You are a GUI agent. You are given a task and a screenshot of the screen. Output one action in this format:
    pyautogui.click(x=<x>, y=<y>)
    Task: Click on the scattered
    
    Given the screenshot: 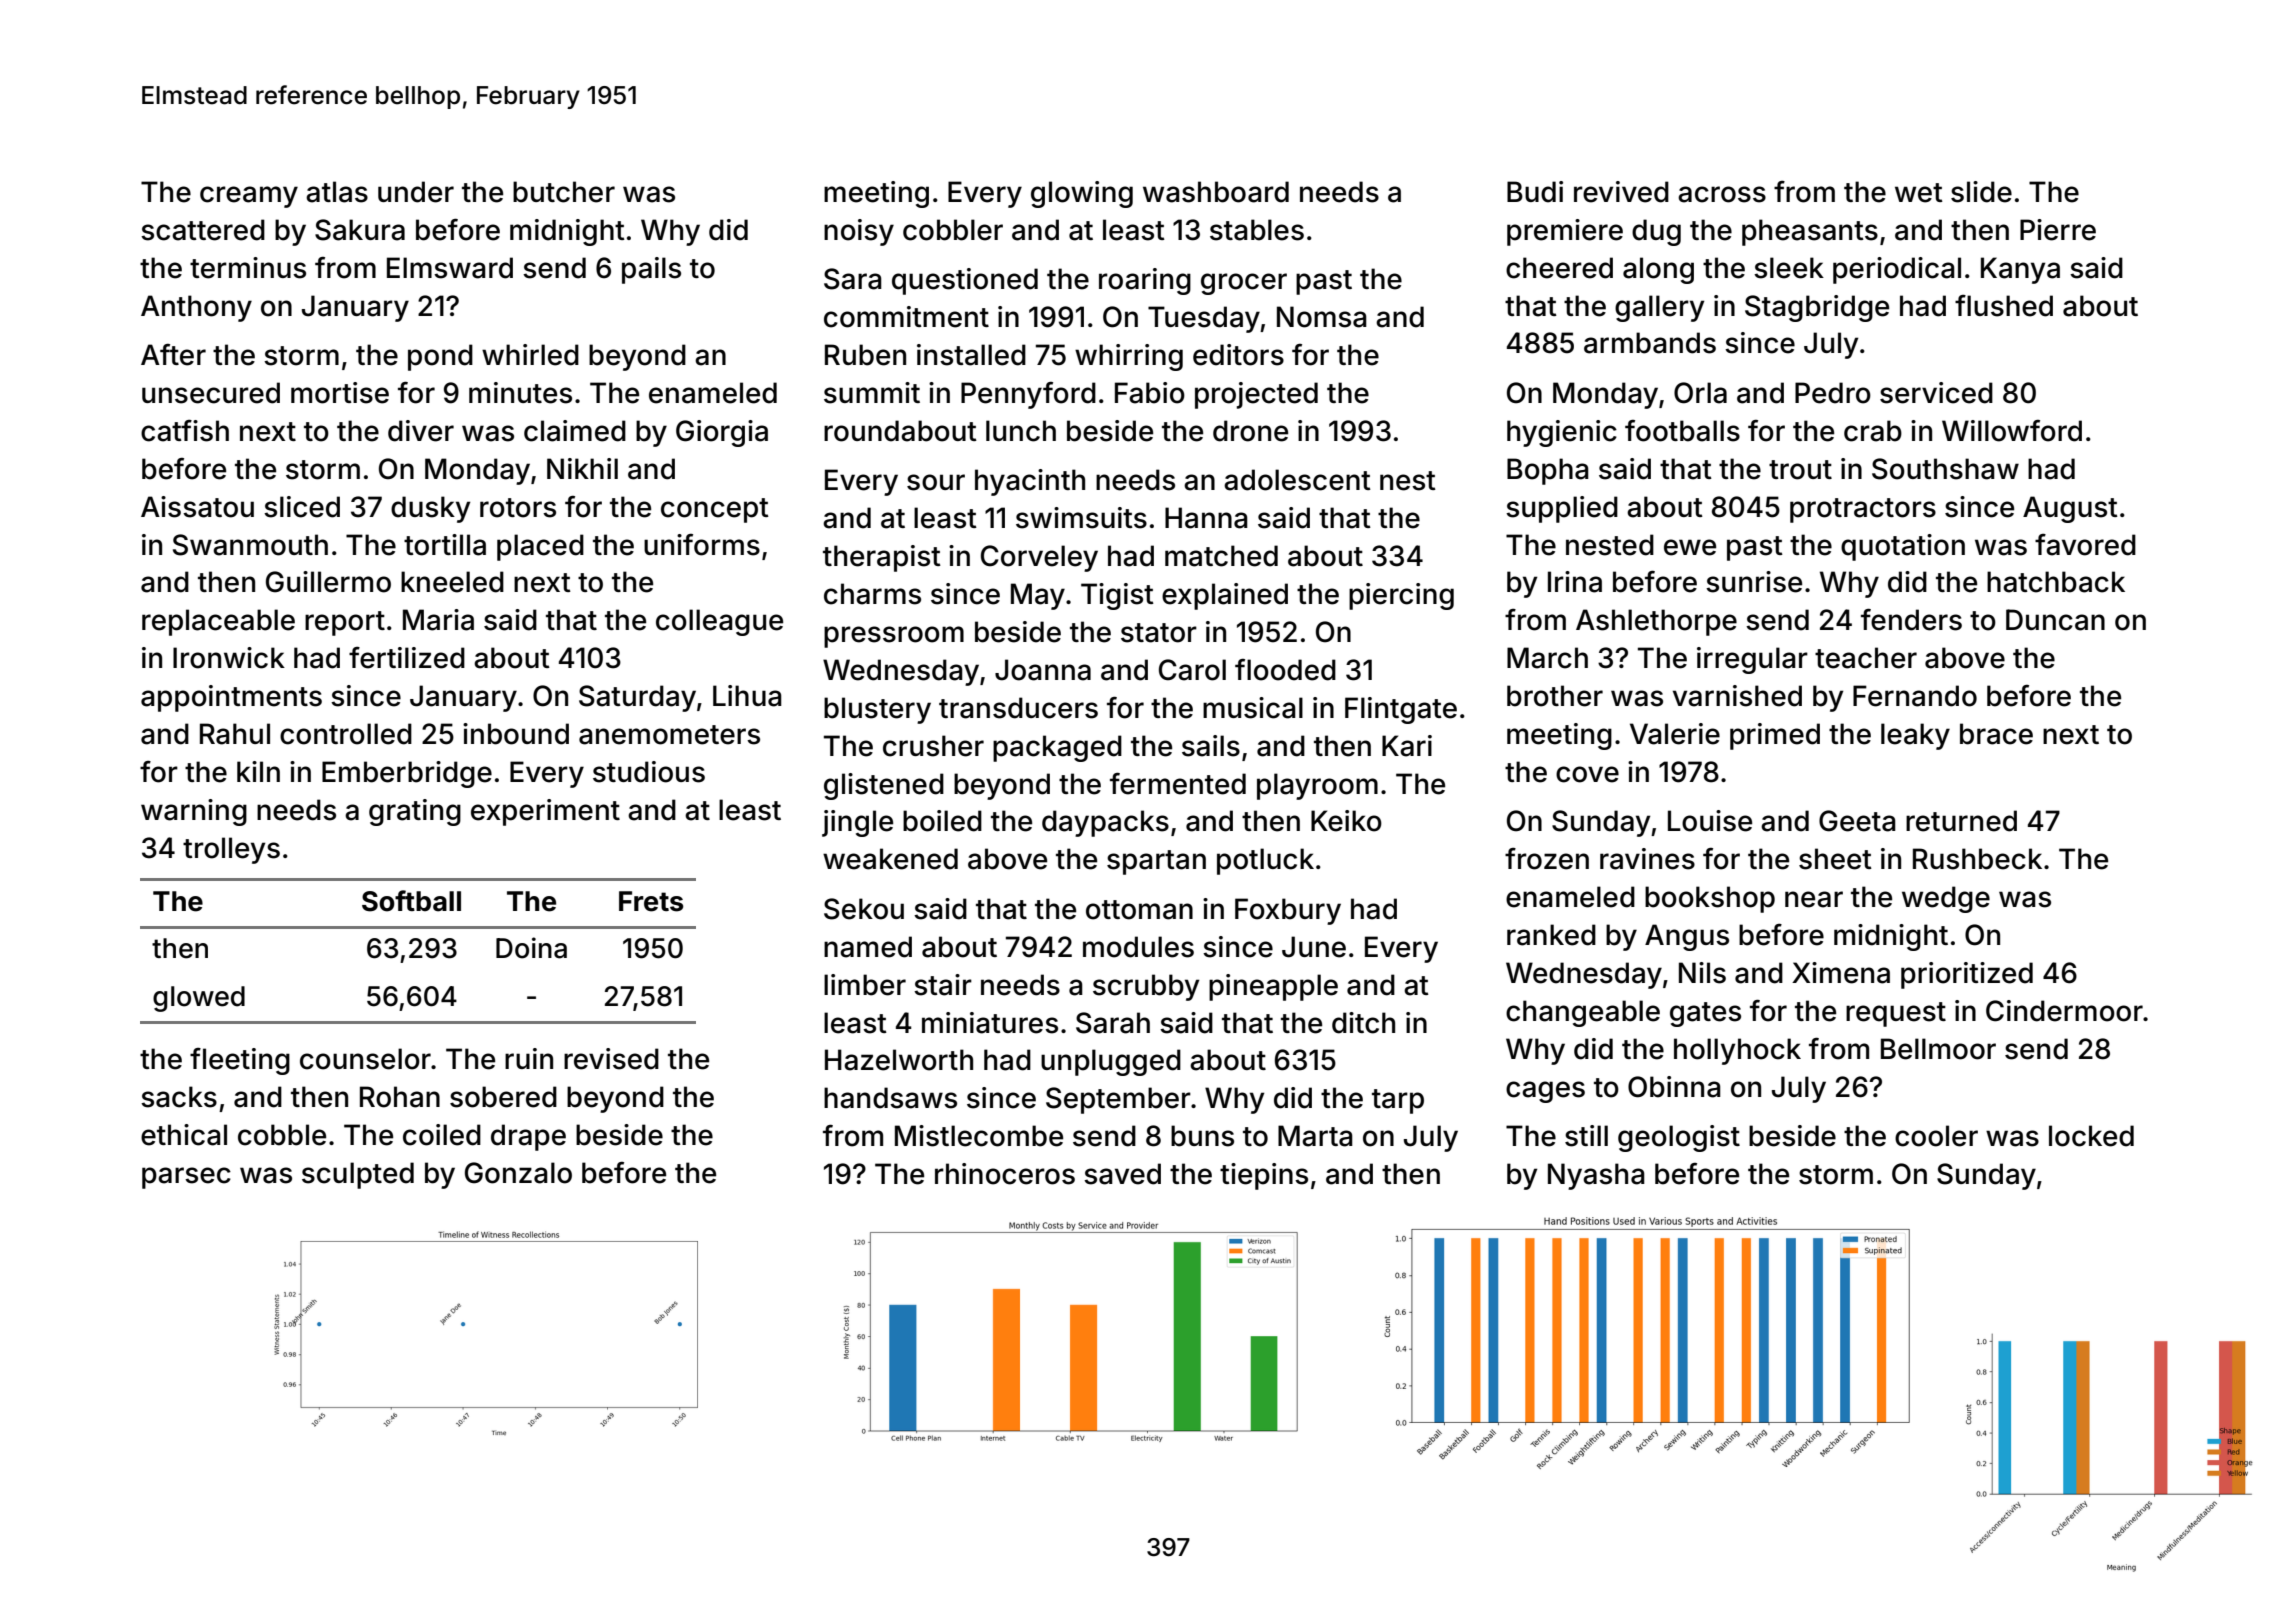 What is the action you would take?
    pyautogui.click(x=203, y=230)
